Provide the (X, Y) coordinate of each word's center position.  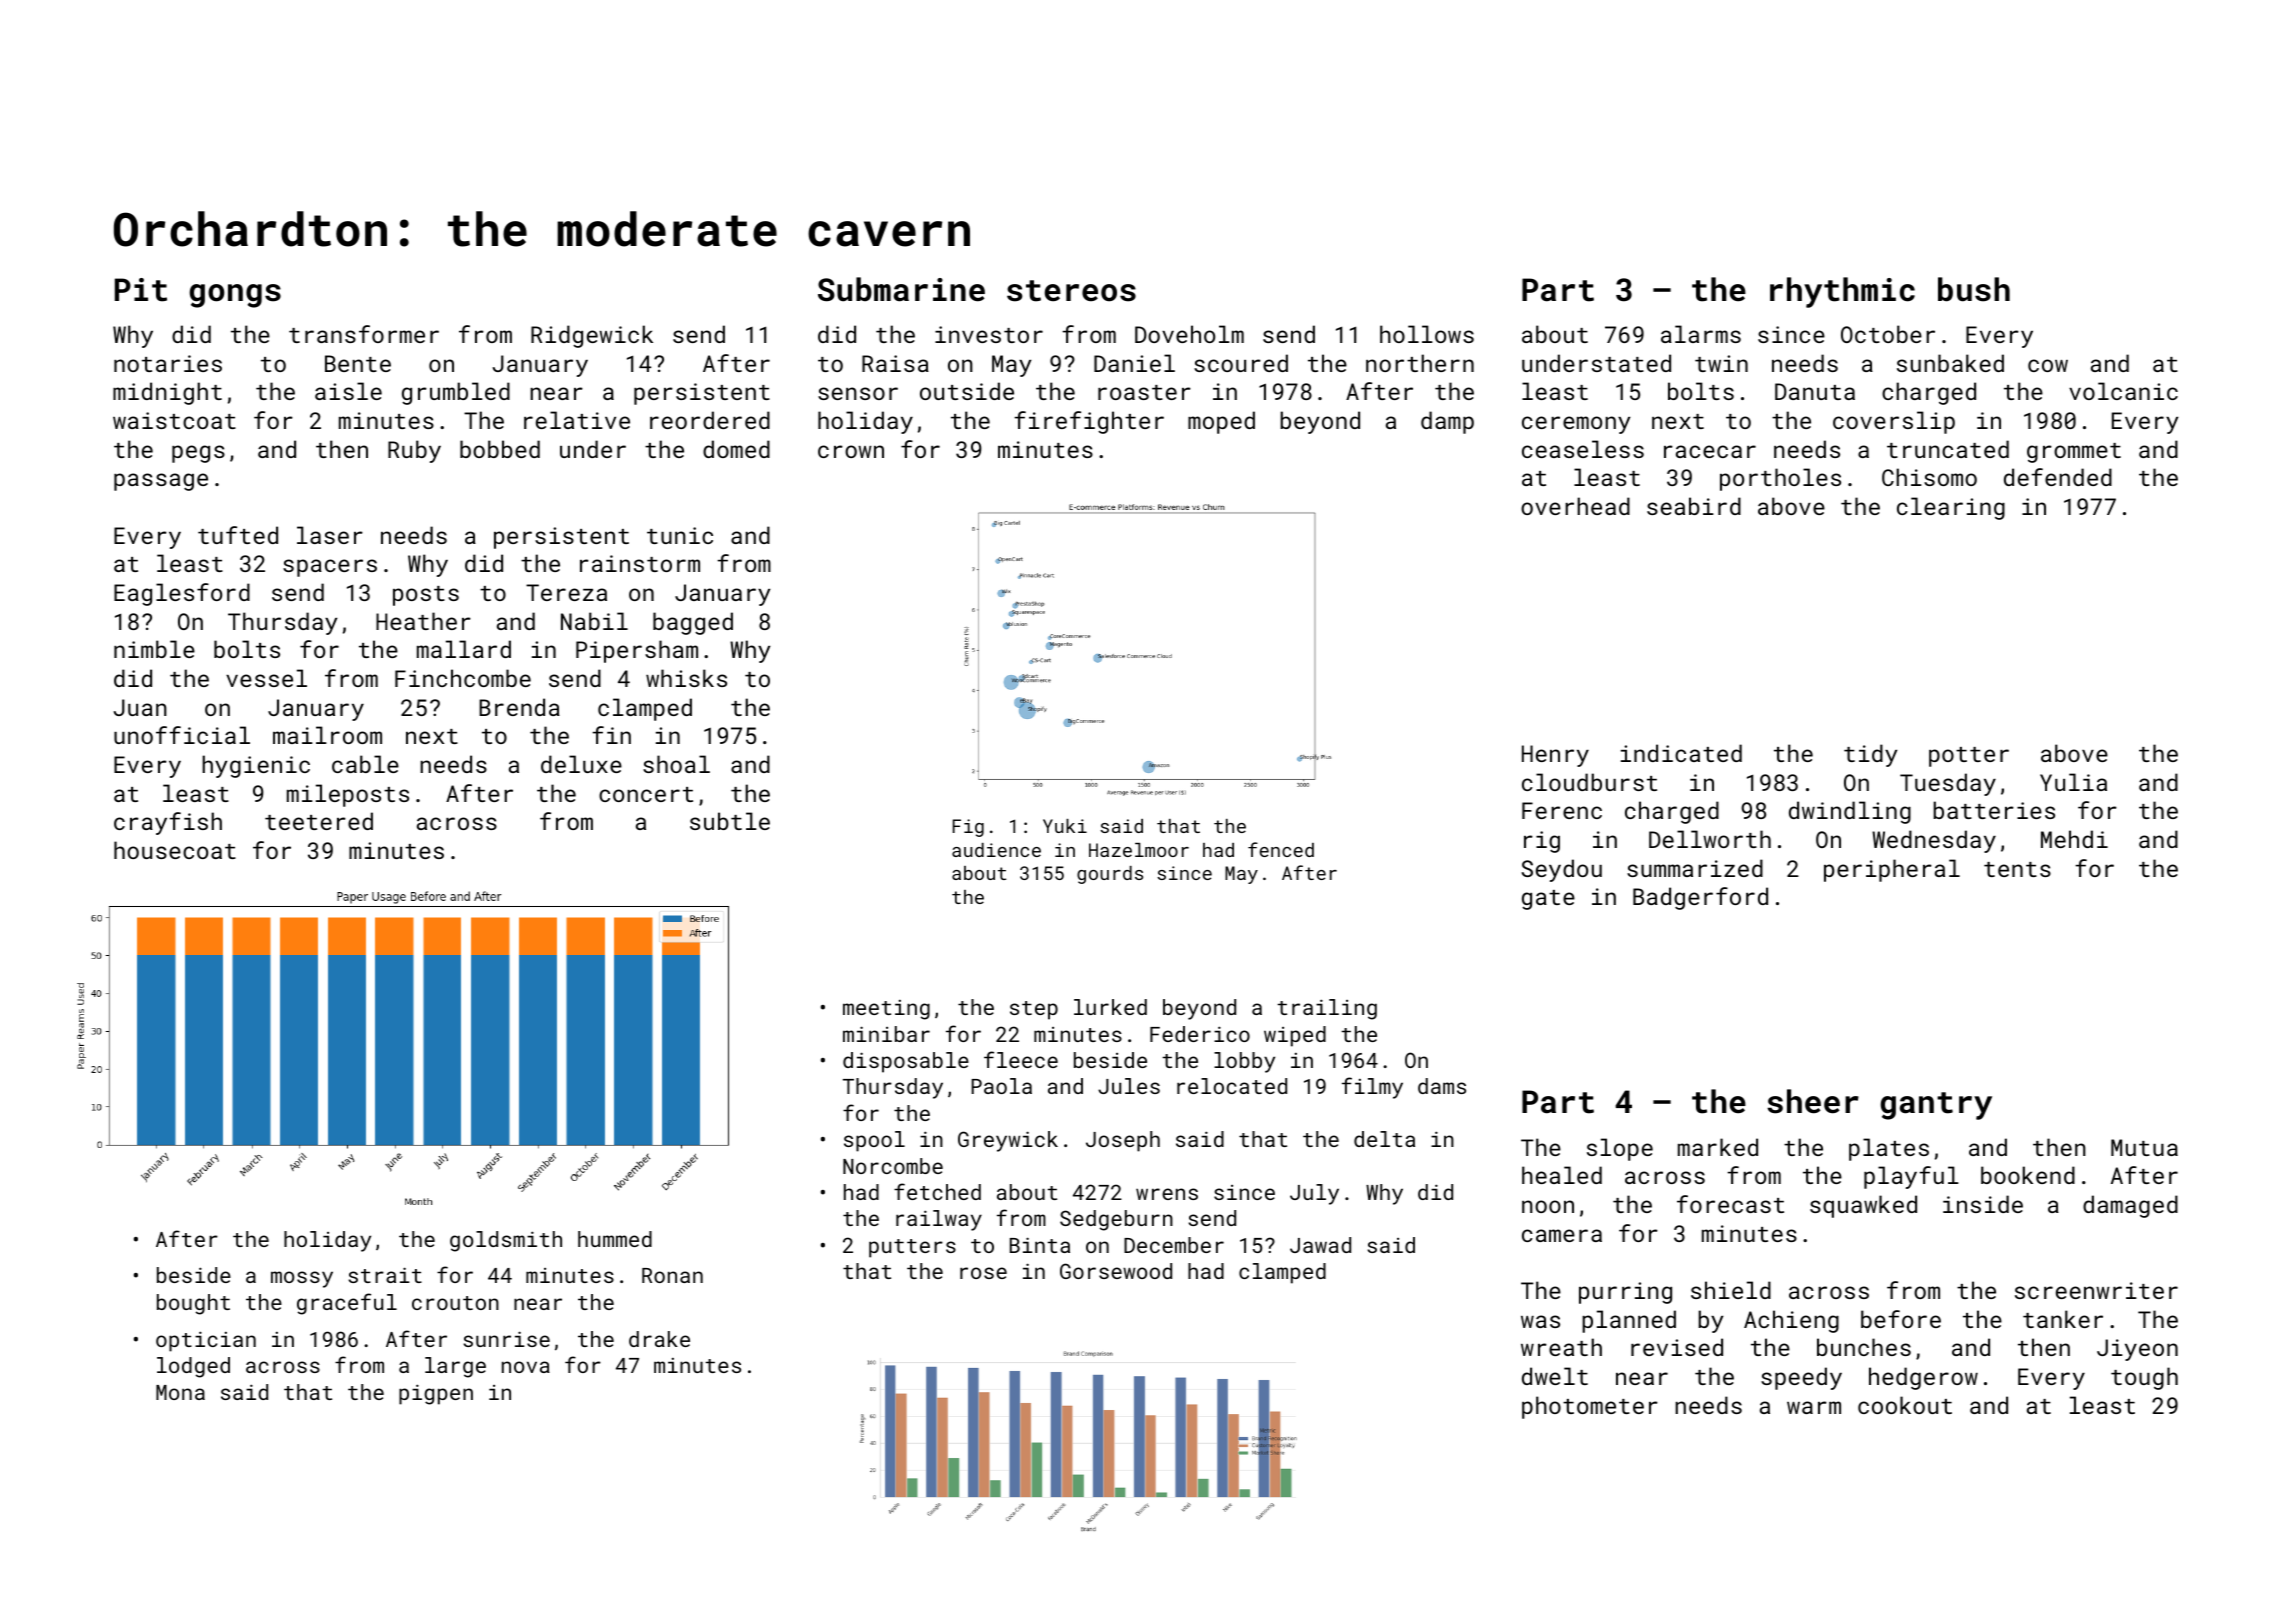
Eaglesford (182, 594)
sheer (1813, 1101)
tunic (680, 535)
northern (1420, 363)
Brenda (519, 707)
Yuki (1065, 826)
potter (1969, 757)
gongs (235, 296)
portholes (1780, 479)
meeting (886, 1010)
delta (1384, 1139)
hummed (615, 1239)
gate (1548, 900)
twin (1721, 363)
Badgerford (1700, 898)
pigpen (436, 1394)
